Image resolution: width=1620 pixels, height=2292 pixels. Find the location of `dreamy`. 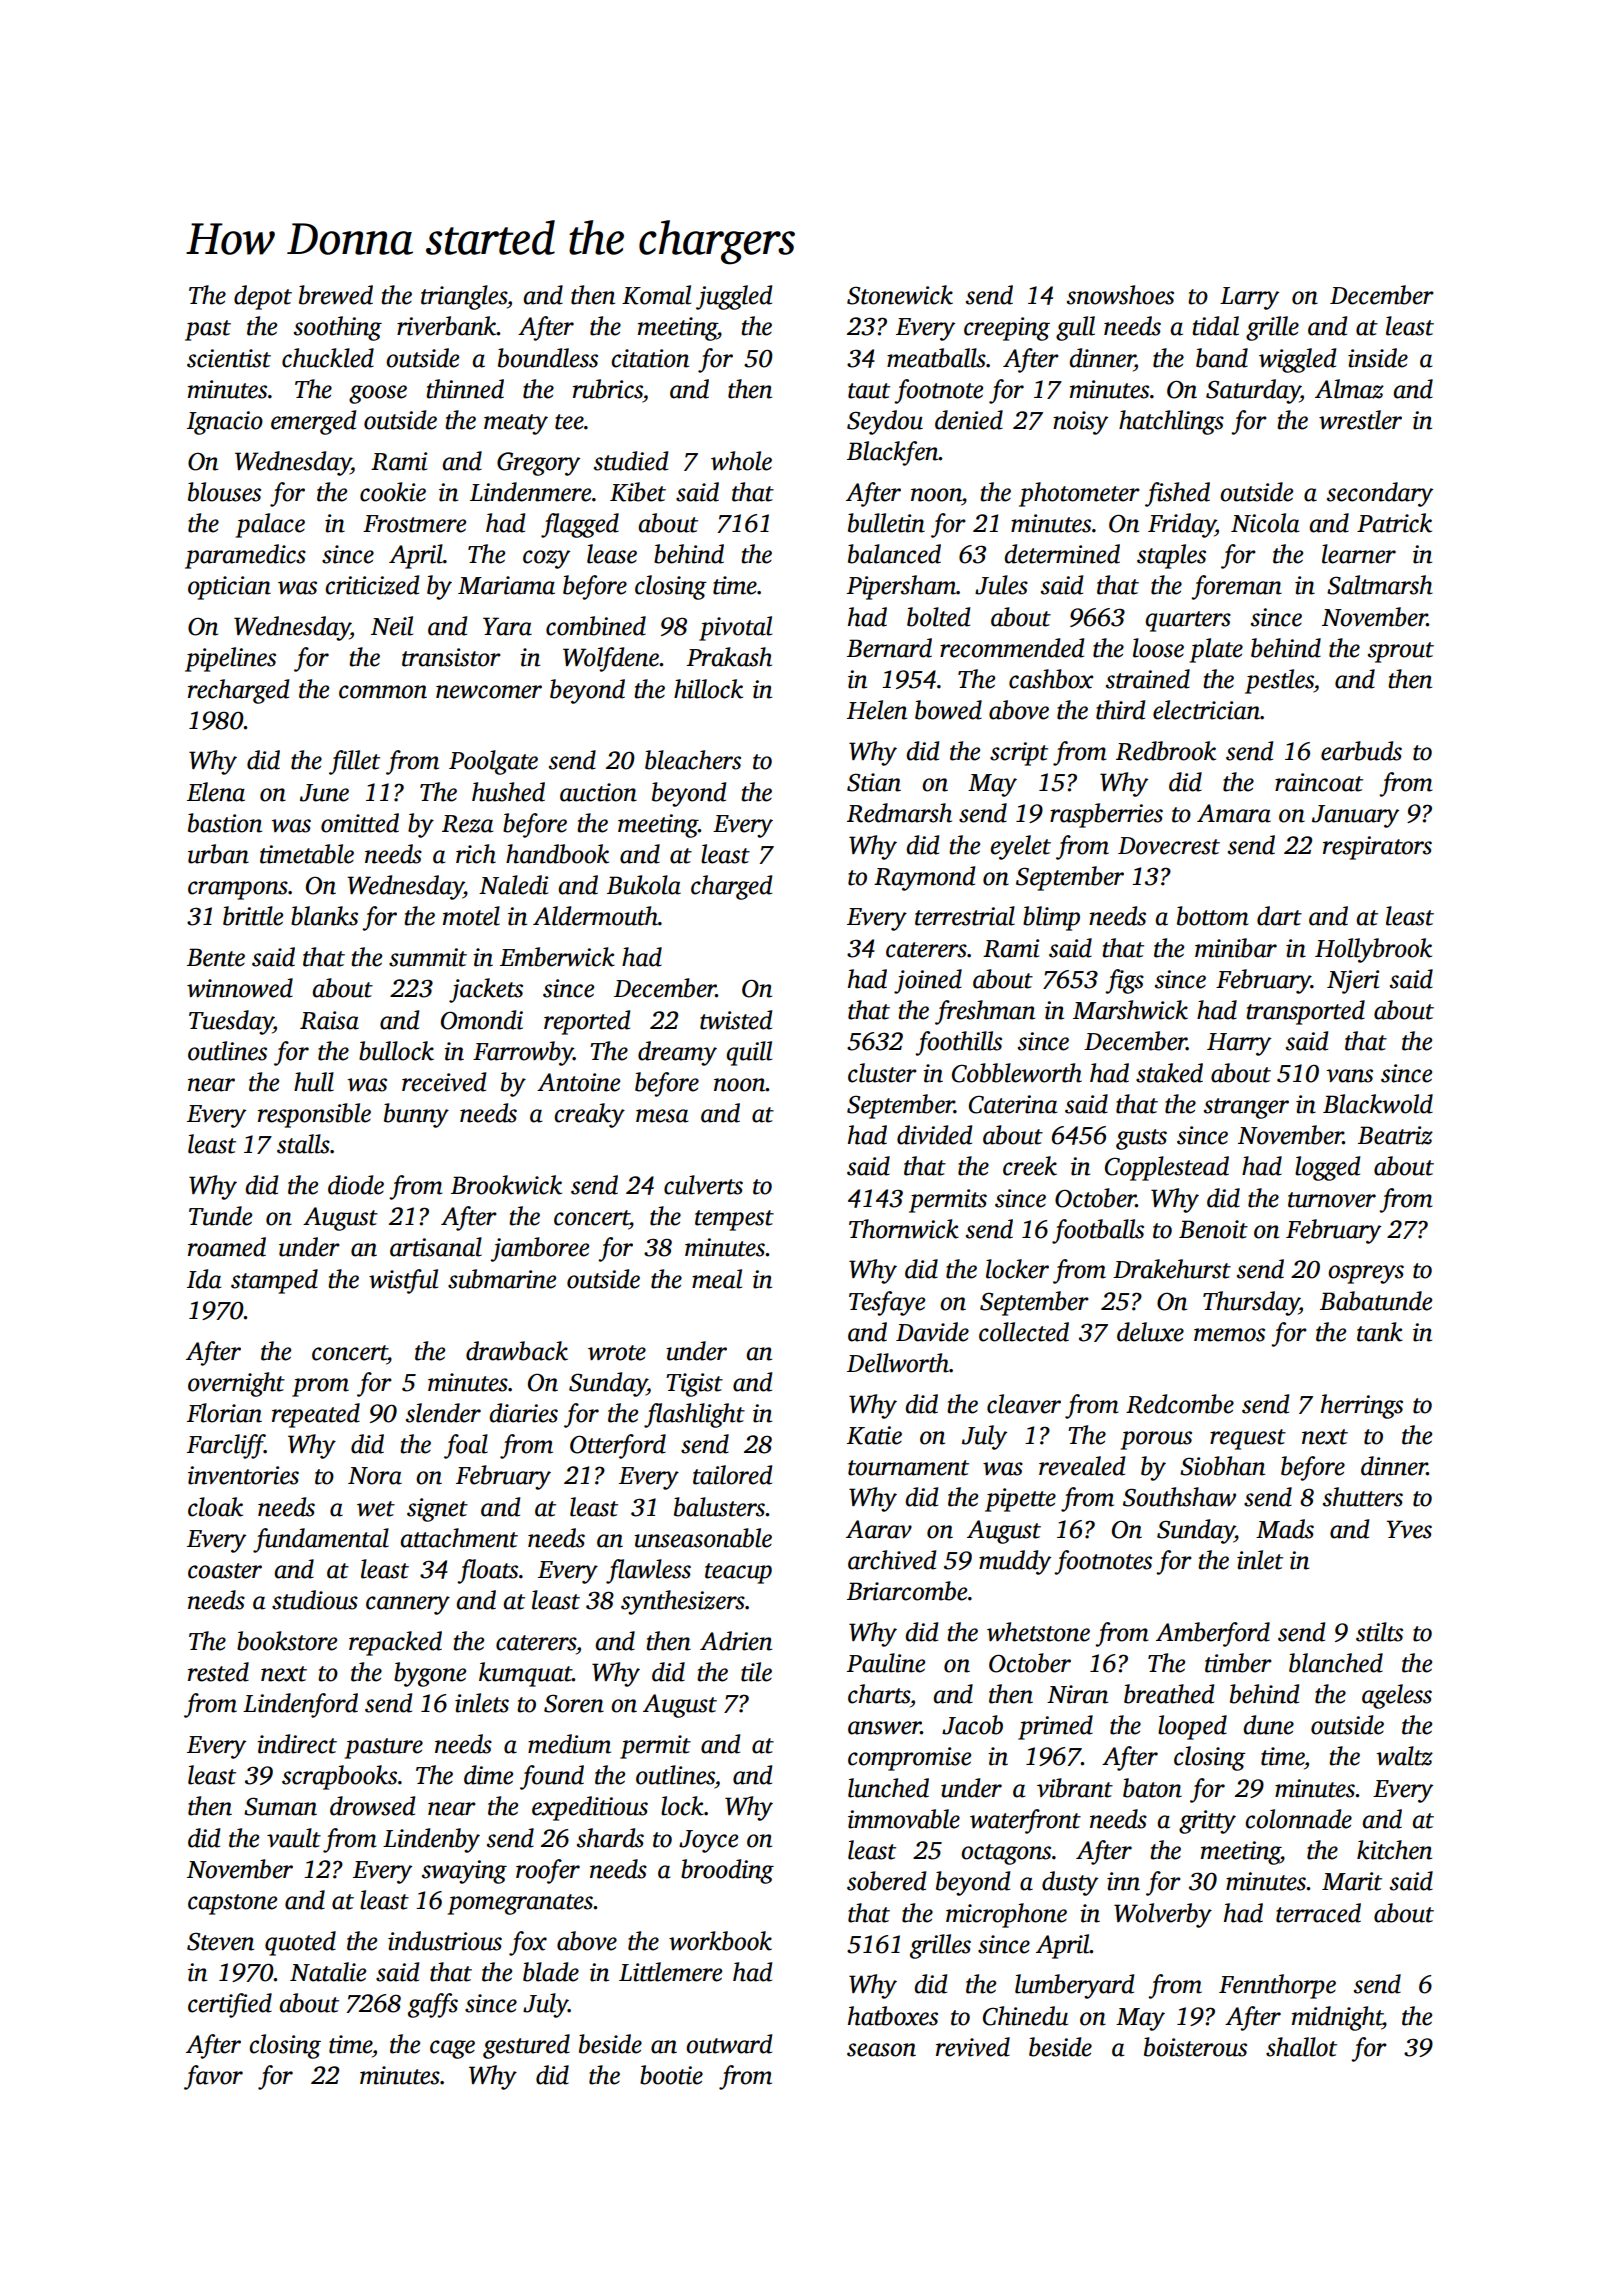

dreamy is located at coordinates (677, 1053).
